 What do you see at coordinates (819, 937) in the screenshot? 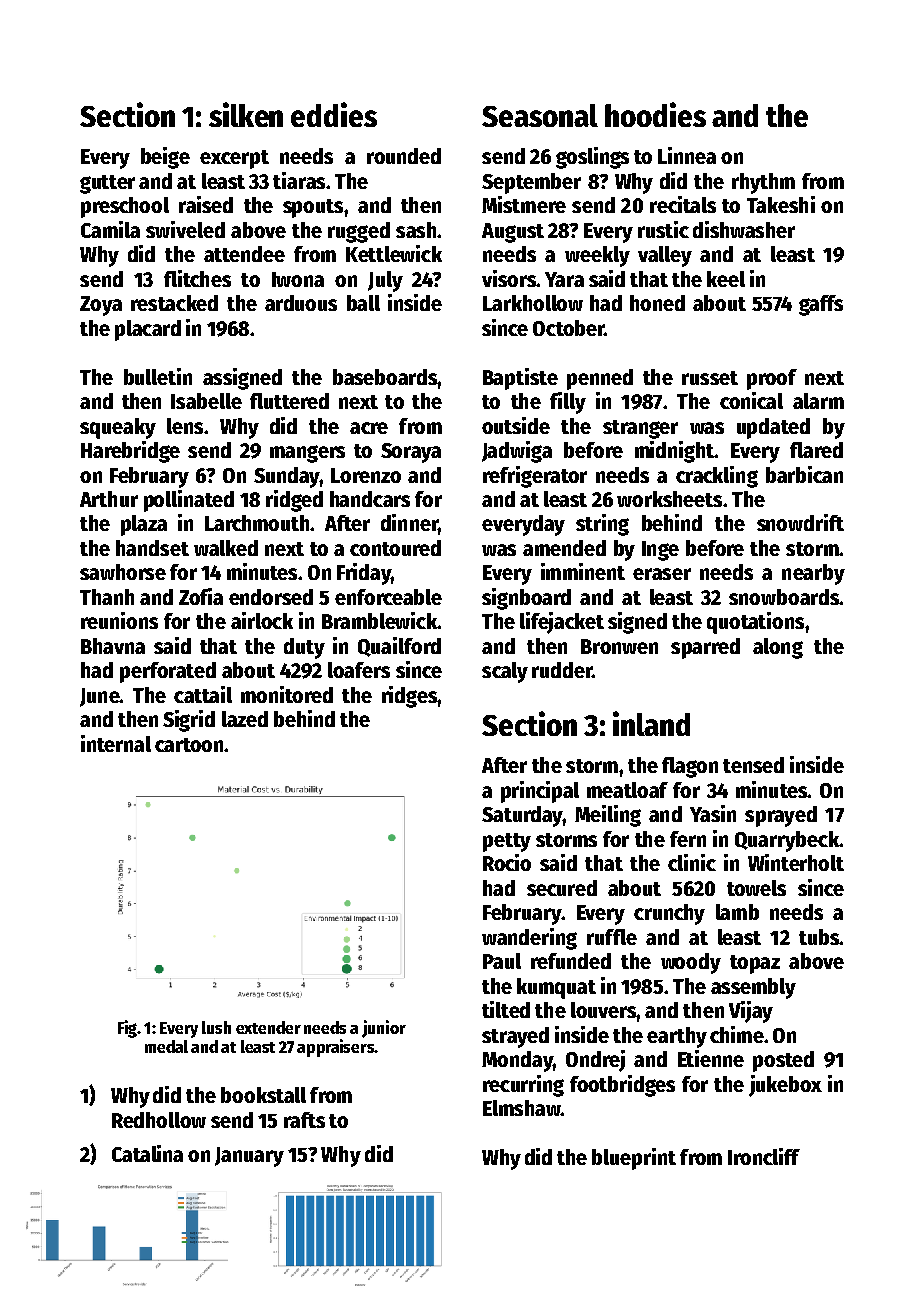
I see `tubs` at bounding box center [819, 937].
